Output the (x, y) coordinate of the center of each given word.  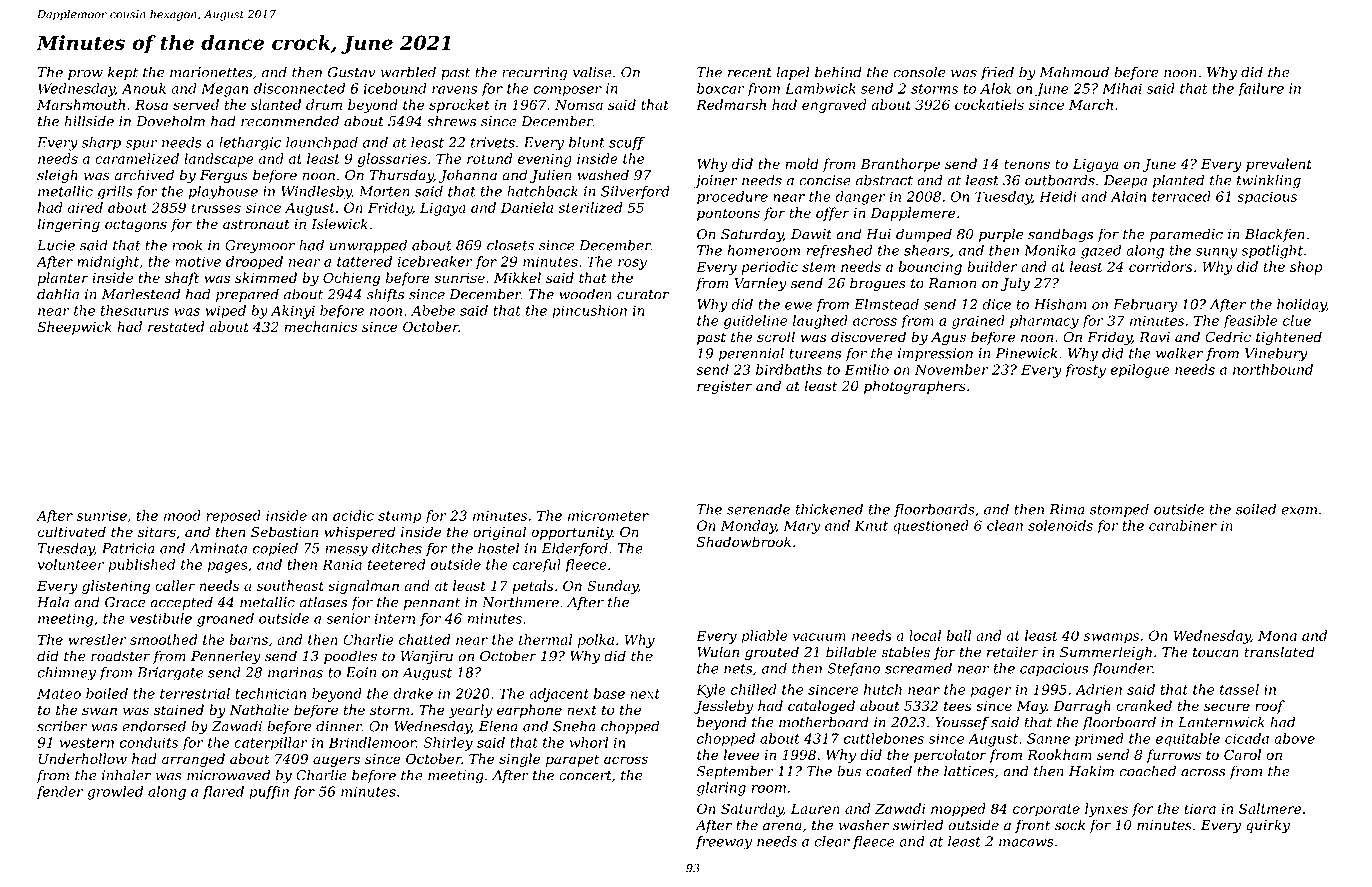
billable (851, 652)
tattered (364, 261)
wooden (585, 294)
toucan (1216, 652)
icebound (395, 88)
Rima (1067, 509)
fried (997, 73)
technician (270, 693)
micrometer (608, 515)
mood (182, 515)
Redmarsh (731, 104)
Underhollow (82, 758)
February (1145, 306)
